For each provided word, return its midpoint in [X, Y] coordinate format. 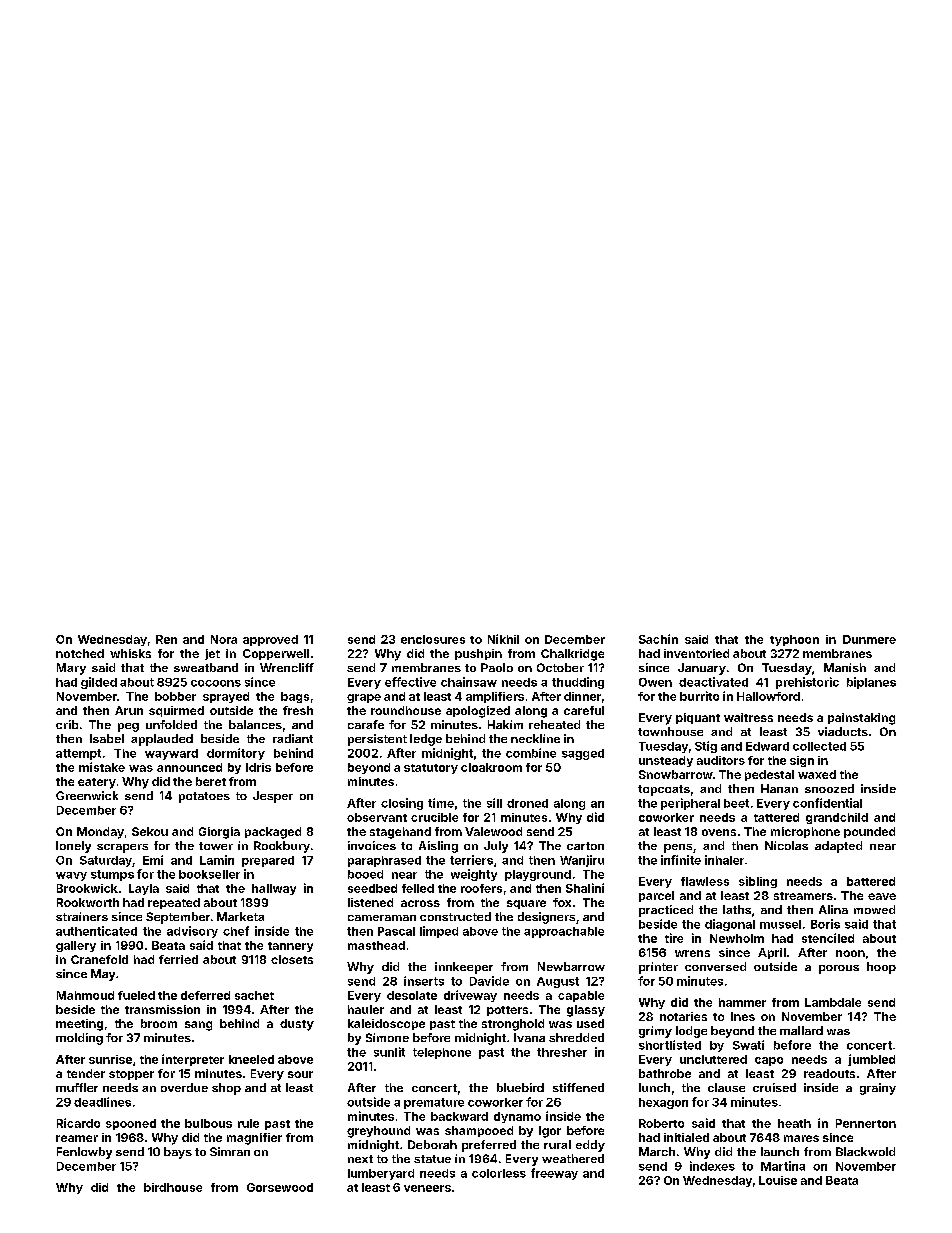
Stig [706, 747]
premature [434, 1103]
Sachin [658, 639]
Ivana [529, 1037]
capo [769, 1061]
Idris [258, 767]
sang [198, 1026]
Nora [224, 639]
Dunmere [869, 639]
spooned [131, 1124]
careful [584, 710]
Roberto [661, 1123]
